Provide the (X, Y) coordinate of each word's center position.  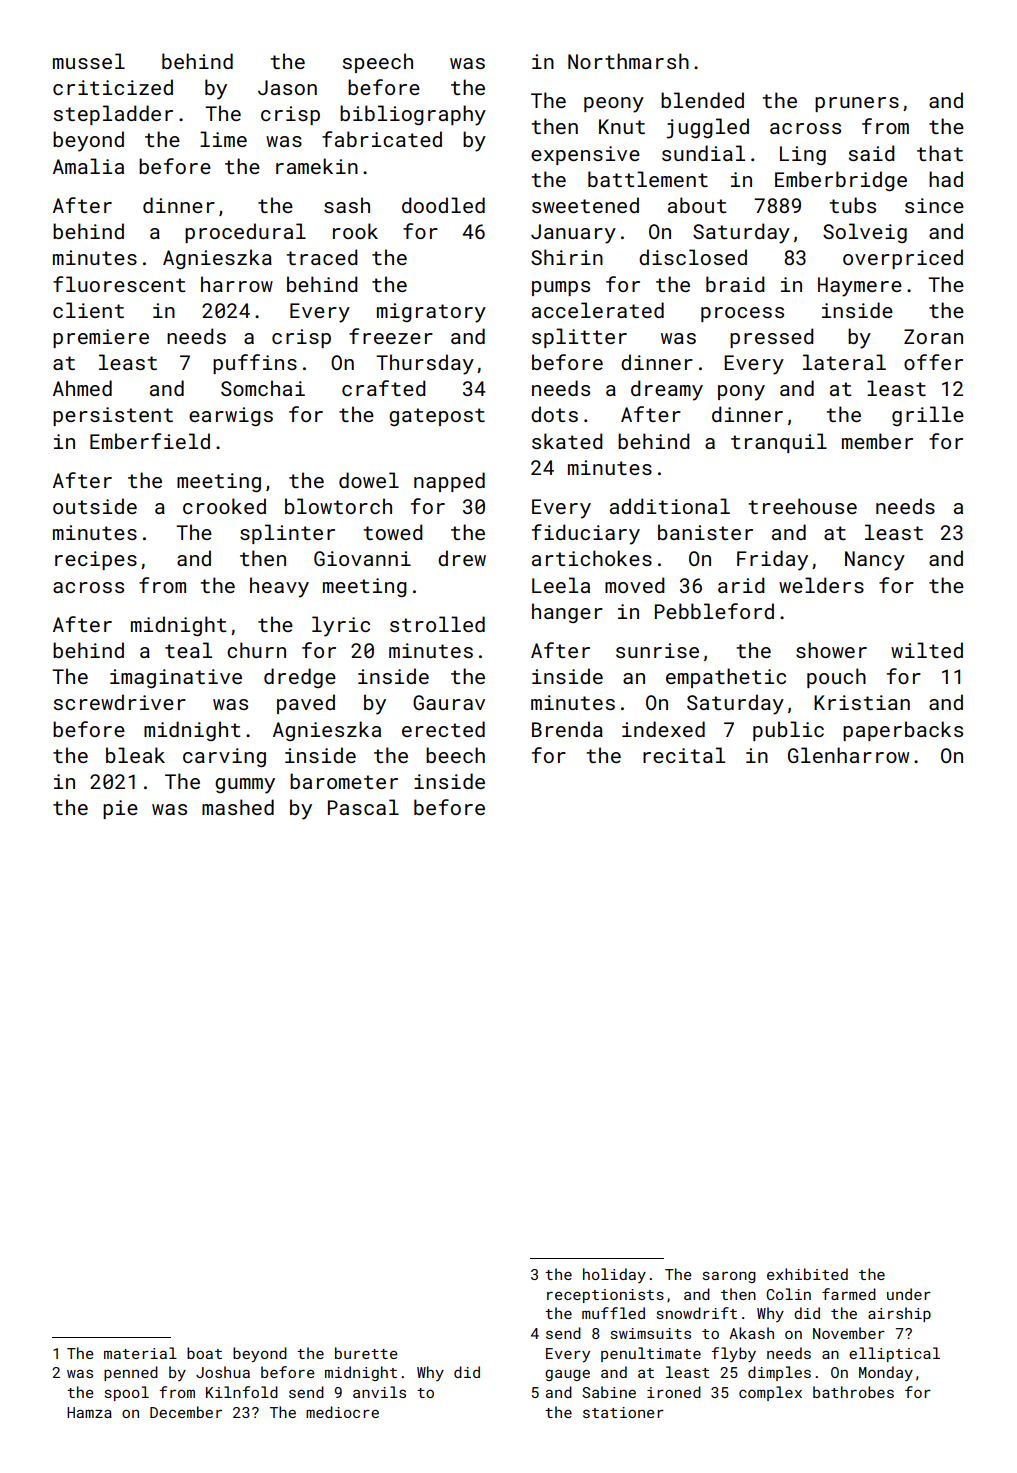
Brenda (567, 729)
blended (702, 100)
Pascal (363, 807)
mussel (89, 61)
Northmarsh (628, 61)
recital (684, 755)
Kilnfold (242, 1392)
